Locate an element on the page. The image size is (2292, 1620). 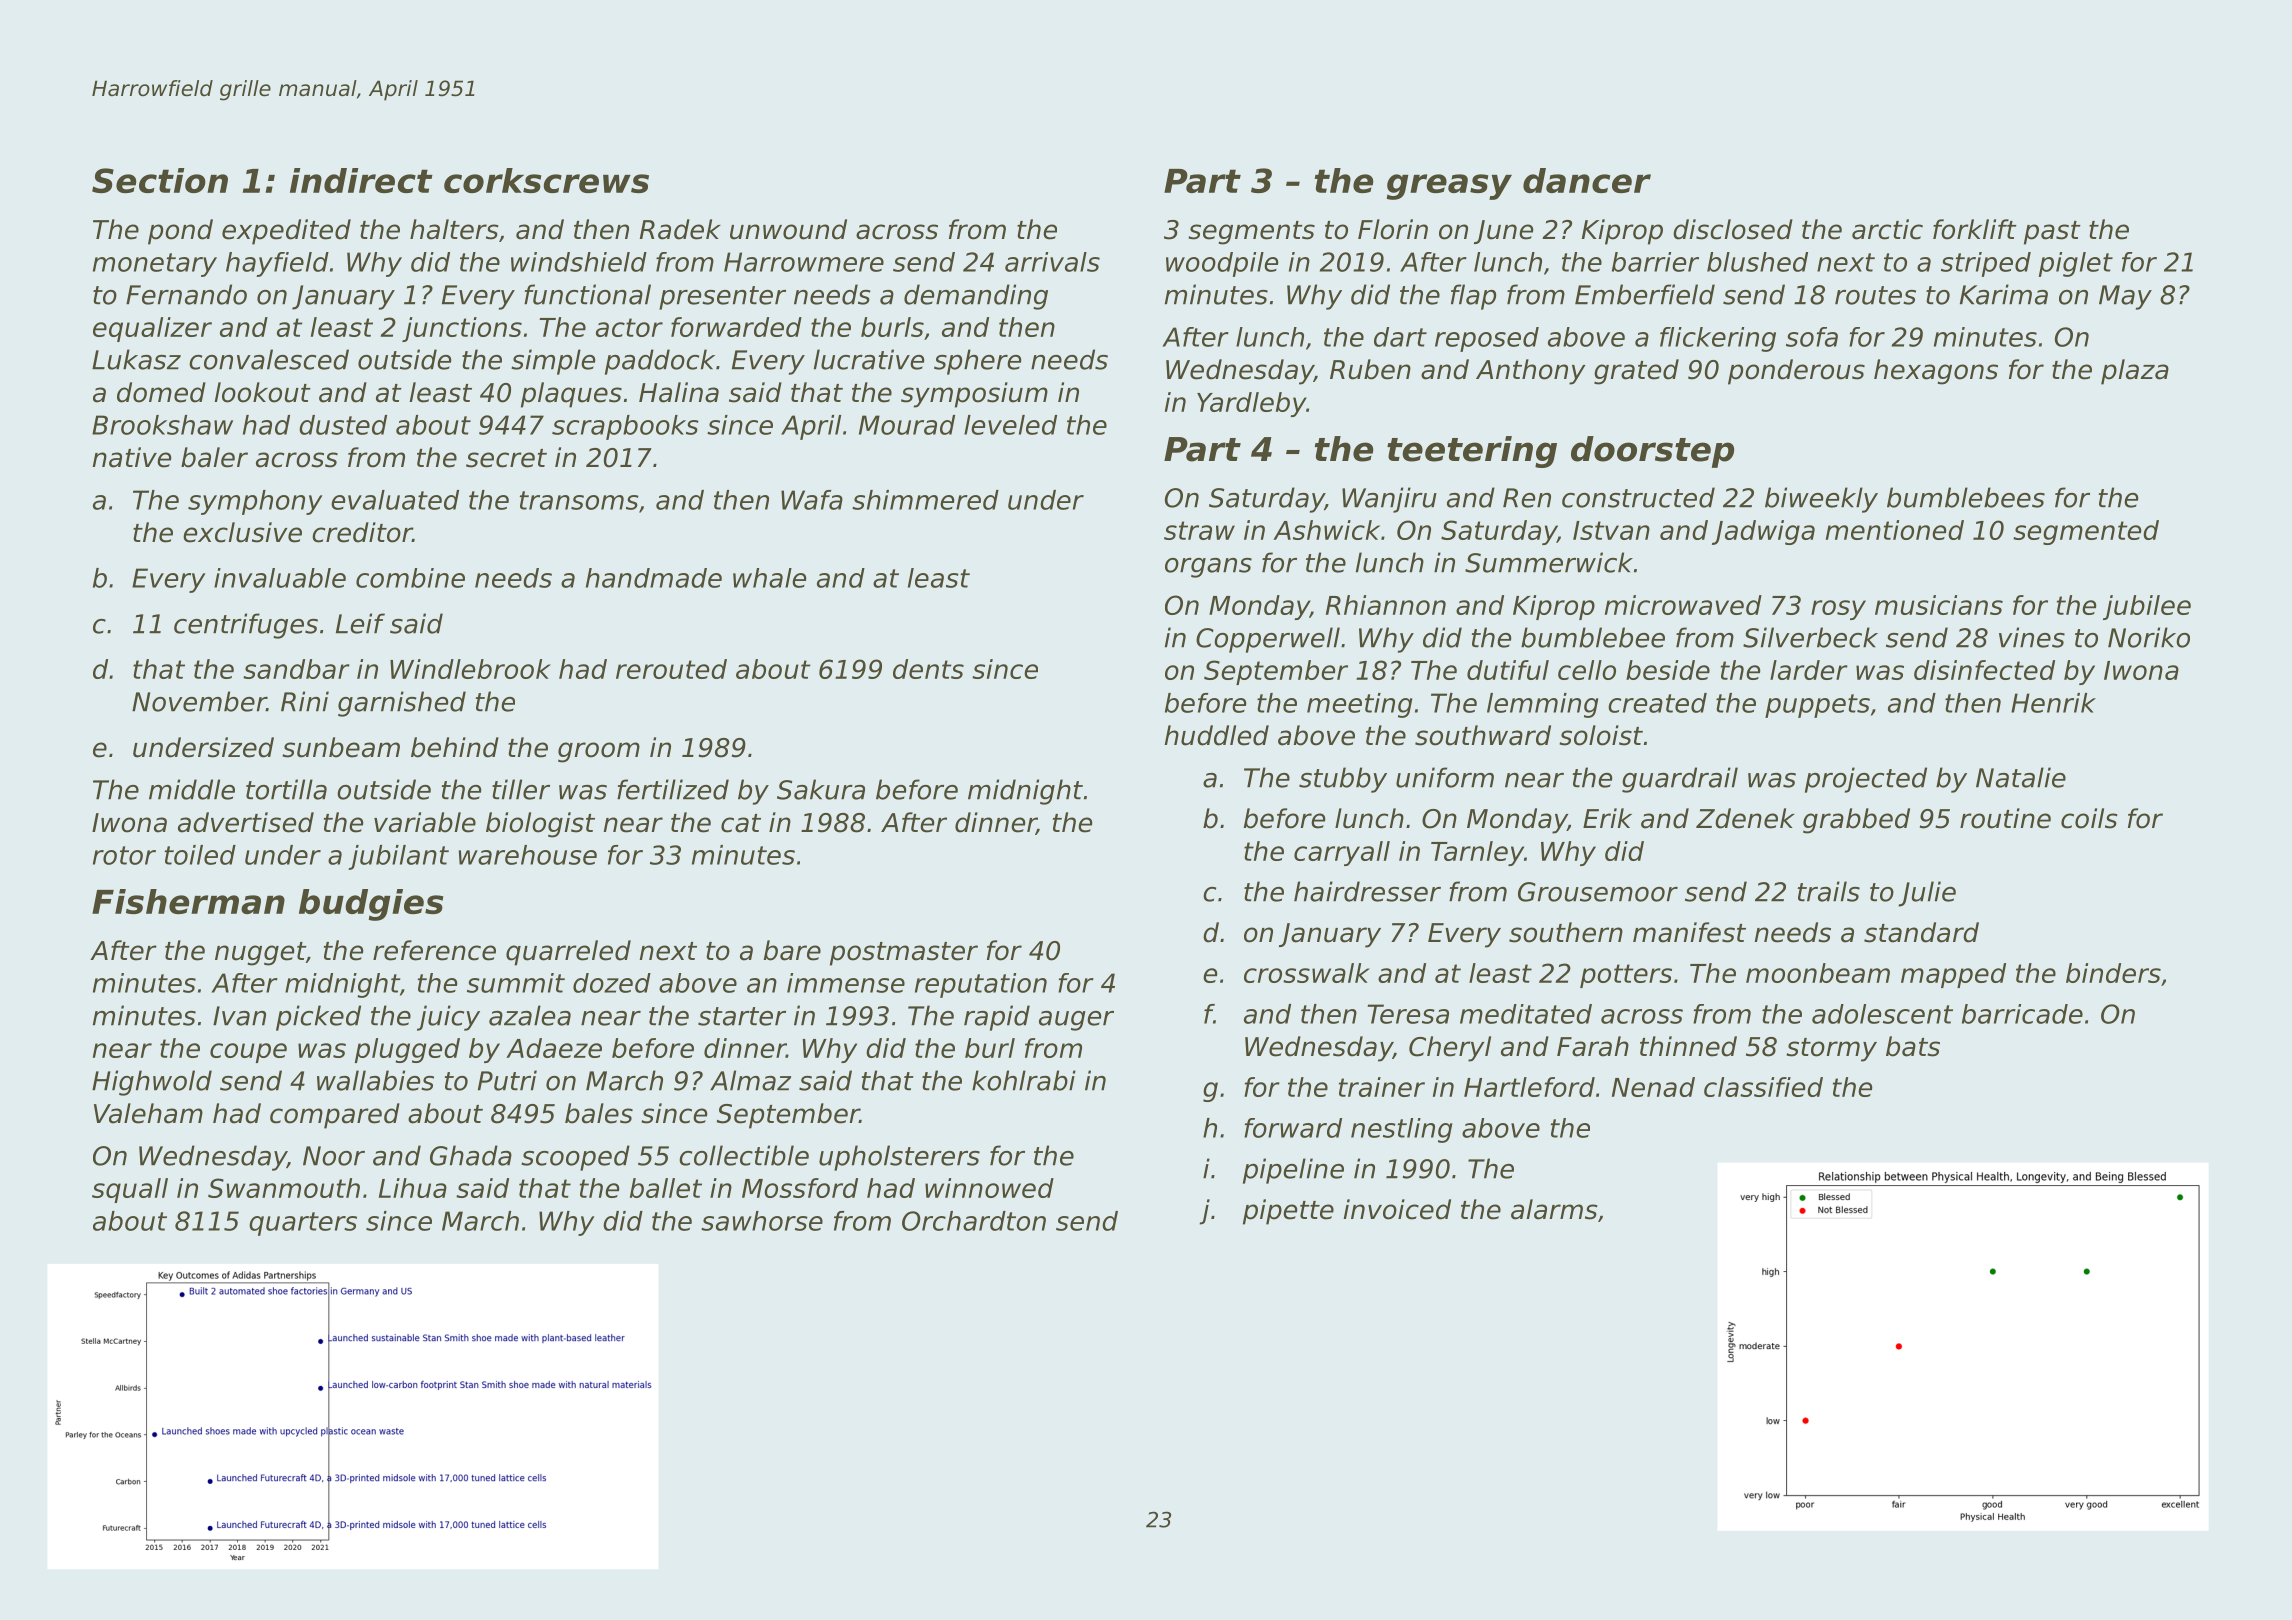
dancer is located at coordinates (1587, 180).
